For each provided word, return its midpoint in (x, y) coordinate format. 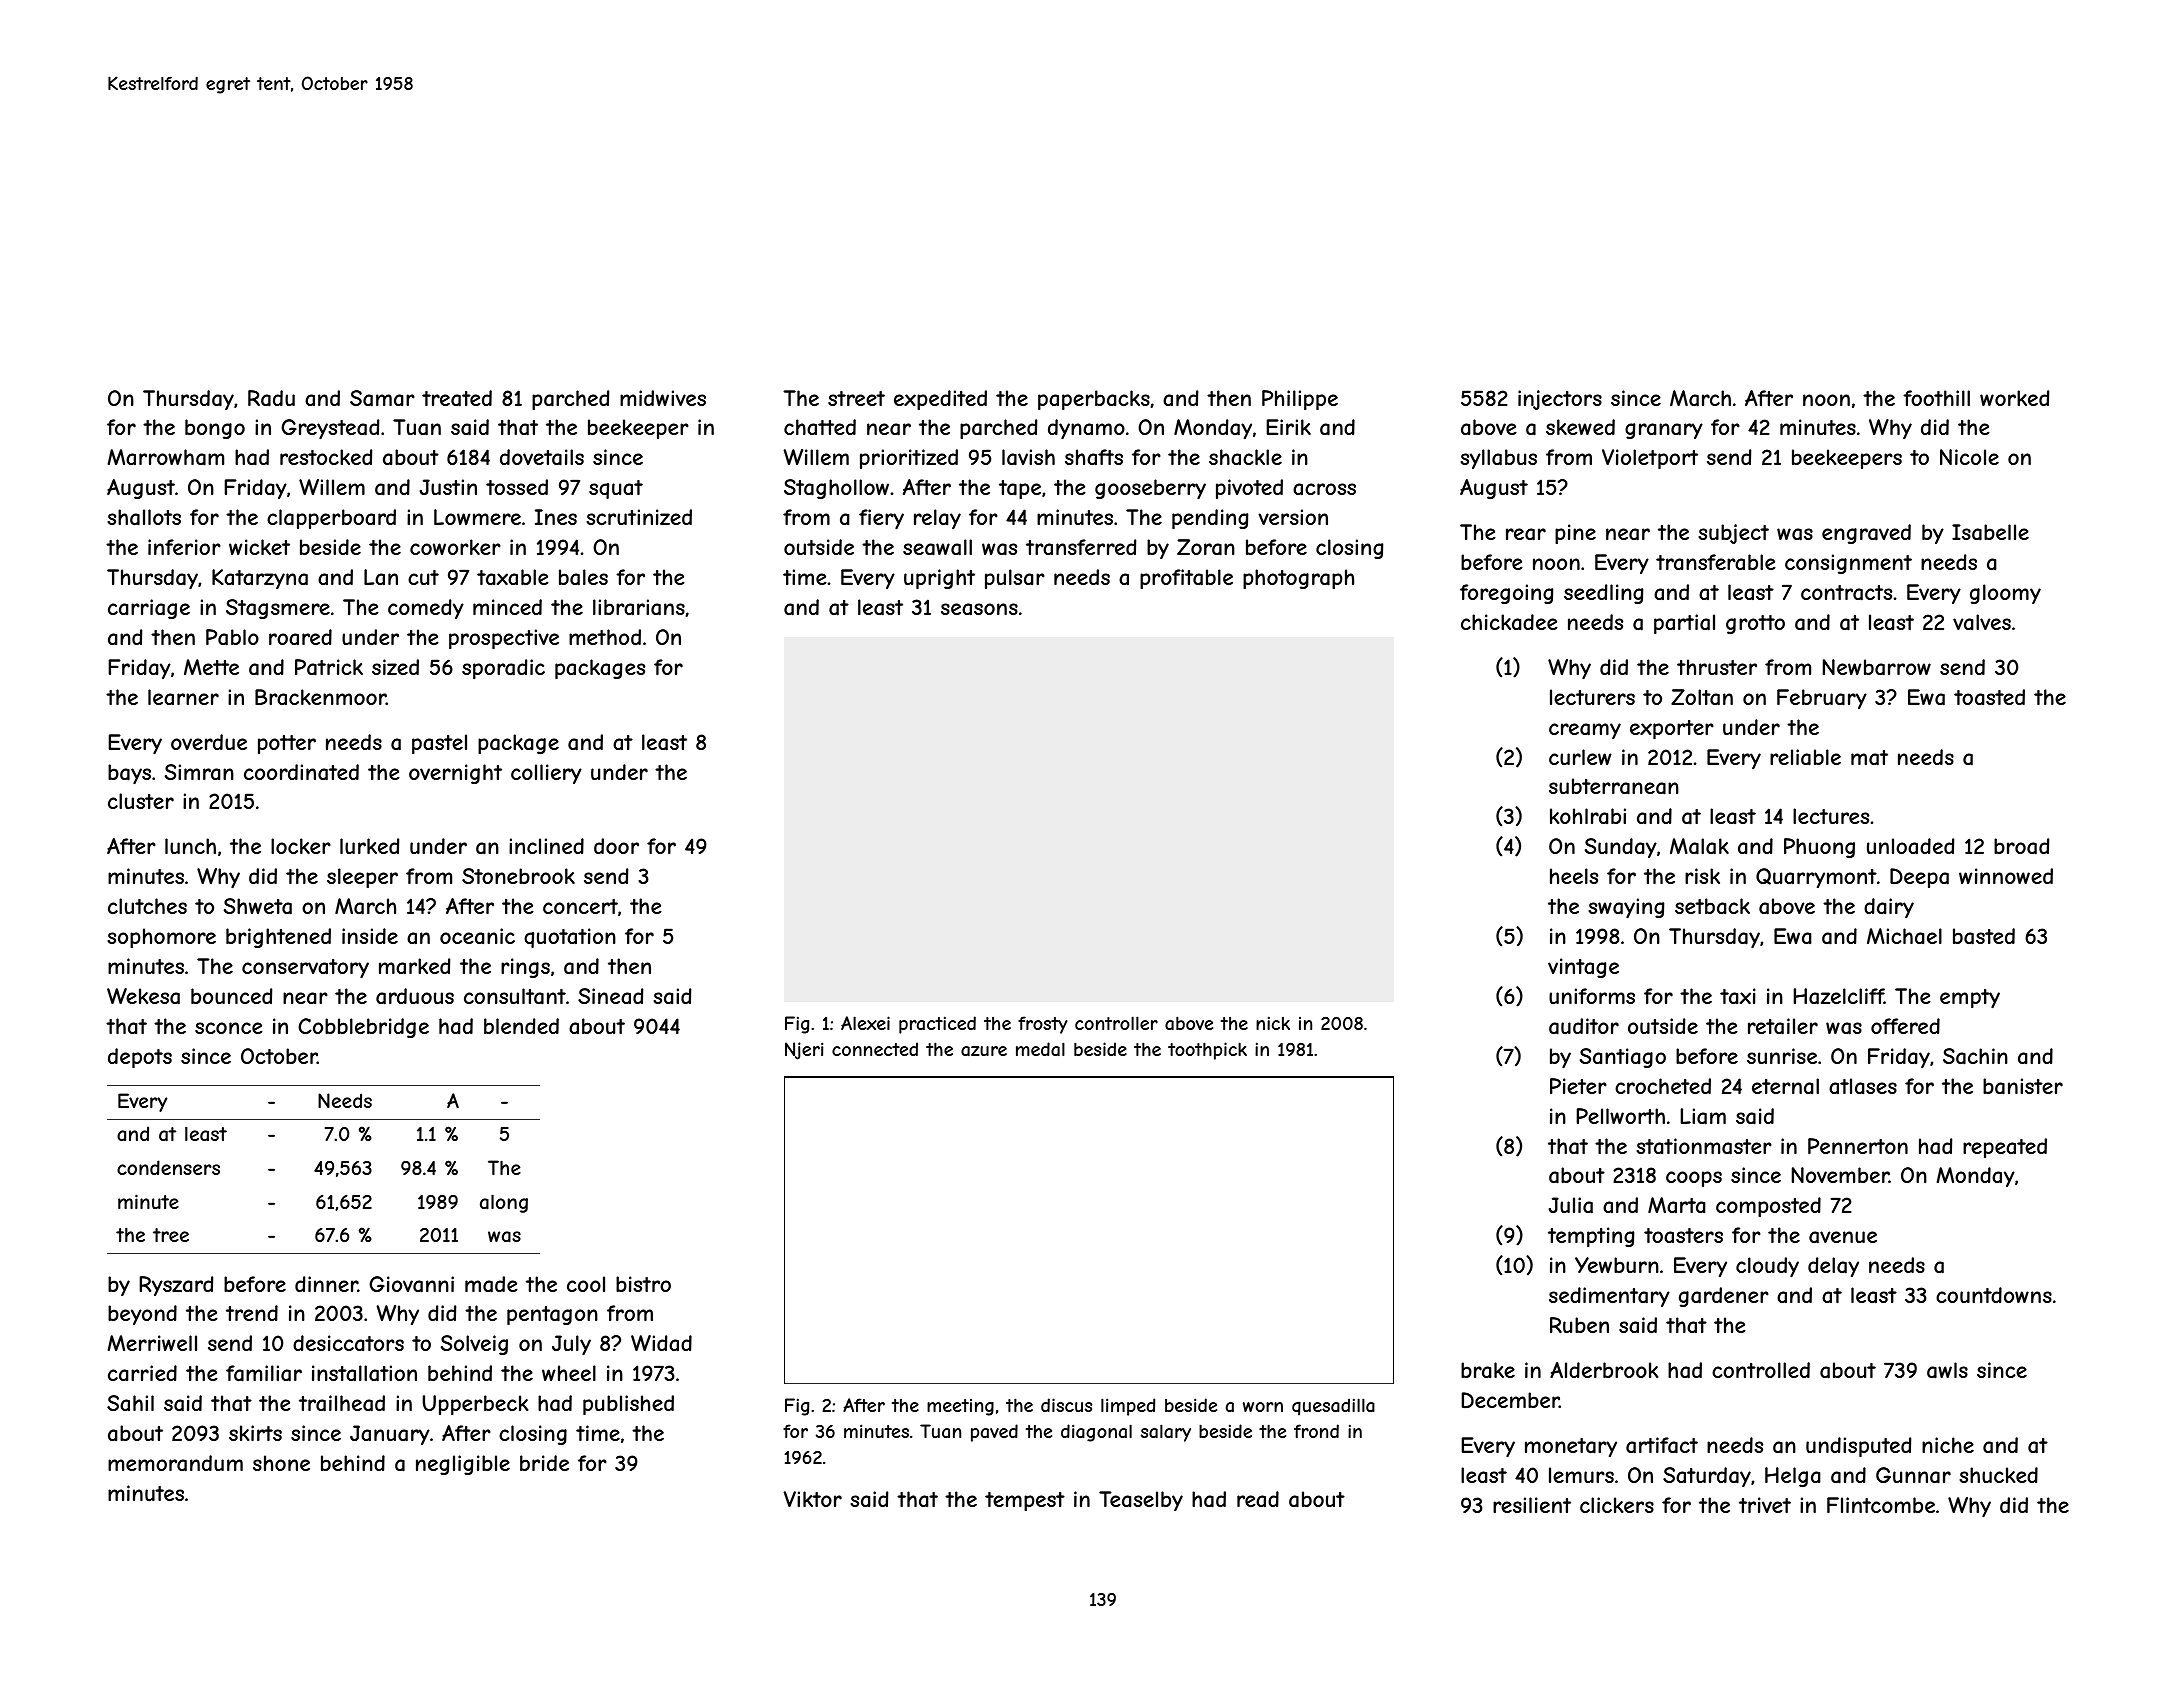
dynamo (1086, 429)
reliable (1805, 757)
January (390, 1435)
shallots (144, 517)
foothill (1936, 398)
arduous (415, 996)
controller (1116, 1023)
